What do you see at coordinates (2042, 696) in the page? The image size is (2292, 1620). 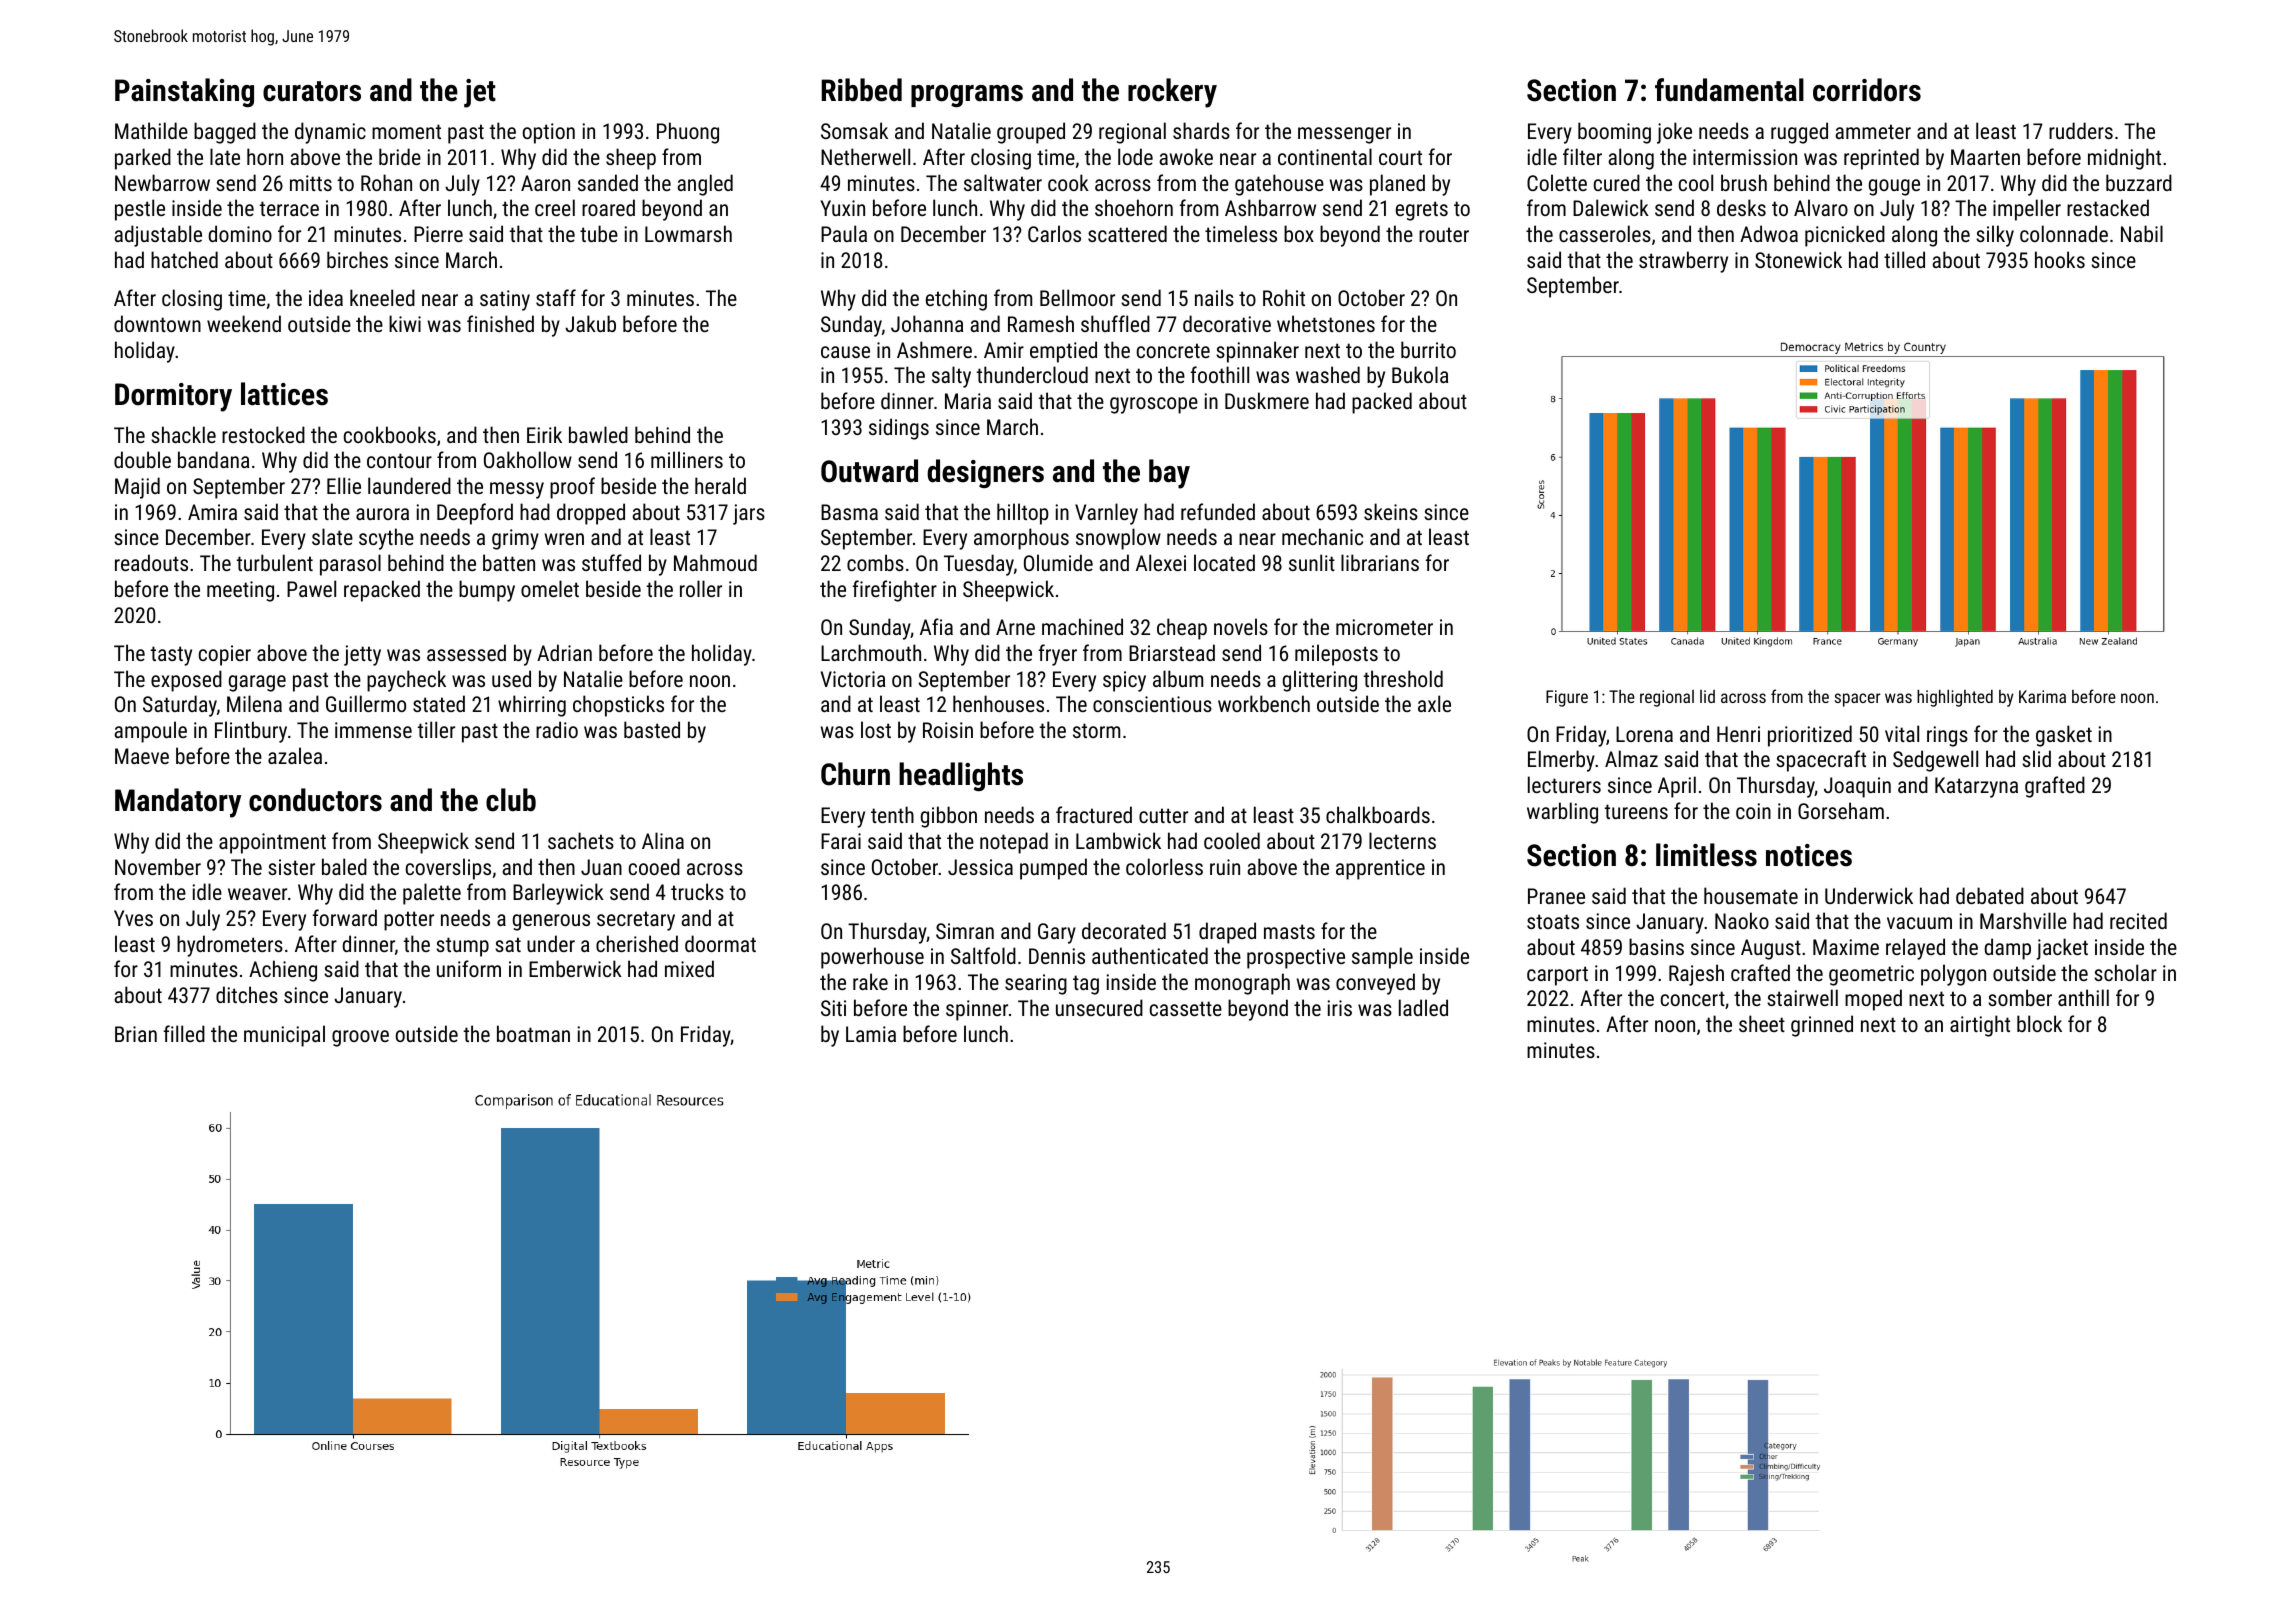 I see `Karima` at bounding box center [2042, 696].
